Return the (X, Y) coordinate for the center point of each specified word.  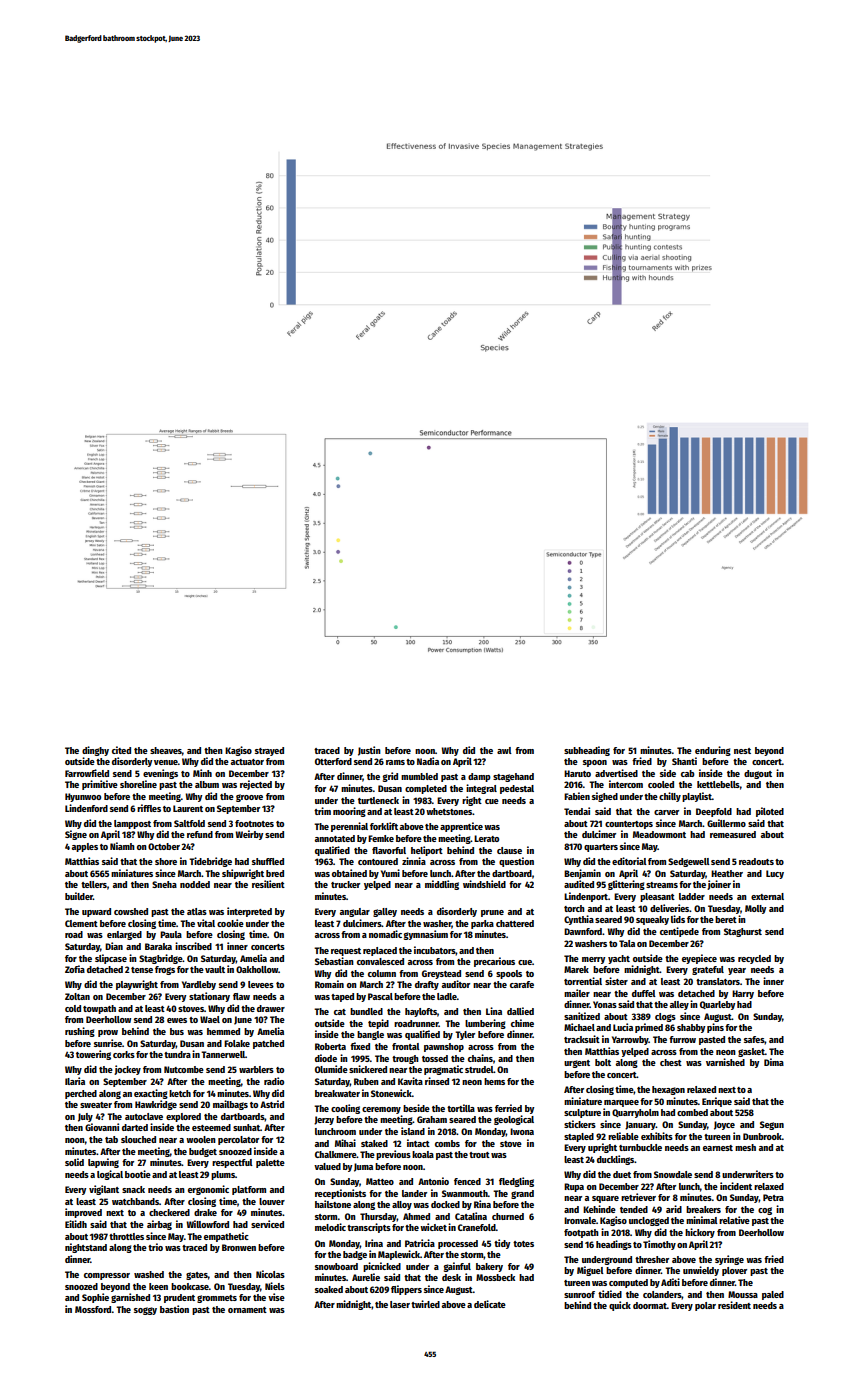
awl (504, 750)
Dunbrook (762, 1136)
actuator (247, 762)
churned (508, 1216)
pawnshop (444, 1047)
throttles (126, 1236)
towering (93, 1055)
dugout (758, 774)
